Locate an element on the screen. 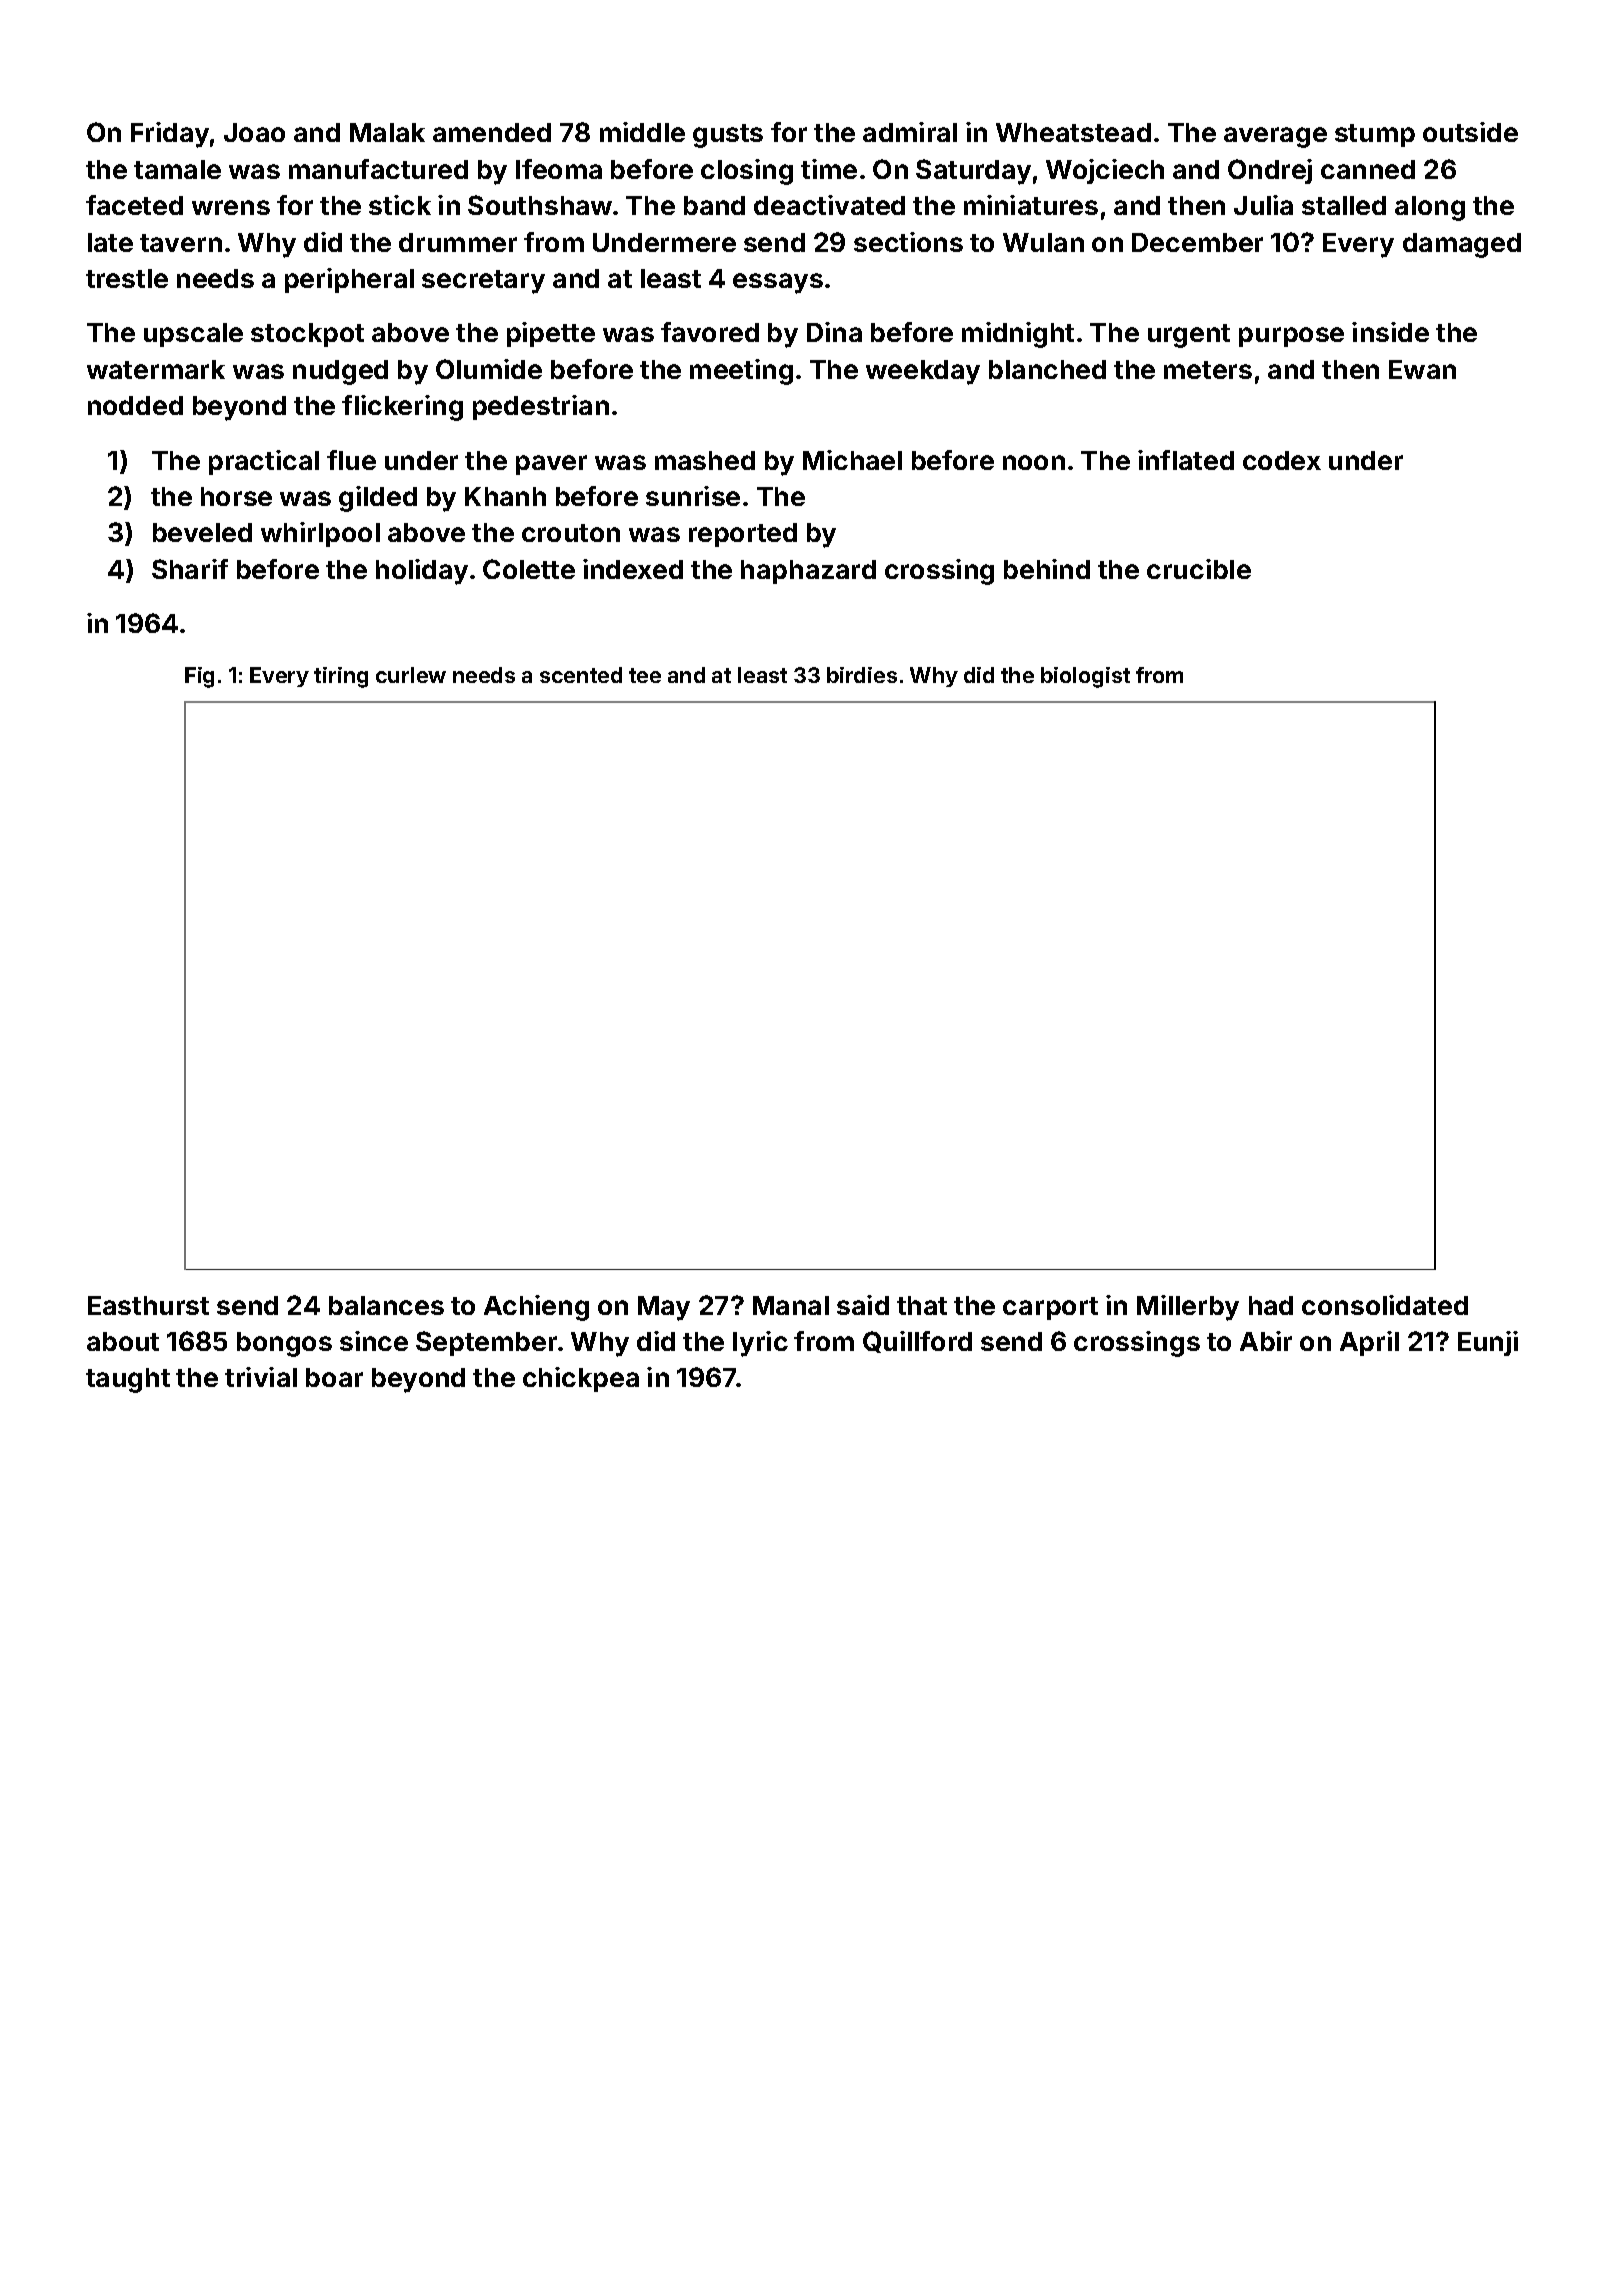  tee is located at coordinates (645, 675).
